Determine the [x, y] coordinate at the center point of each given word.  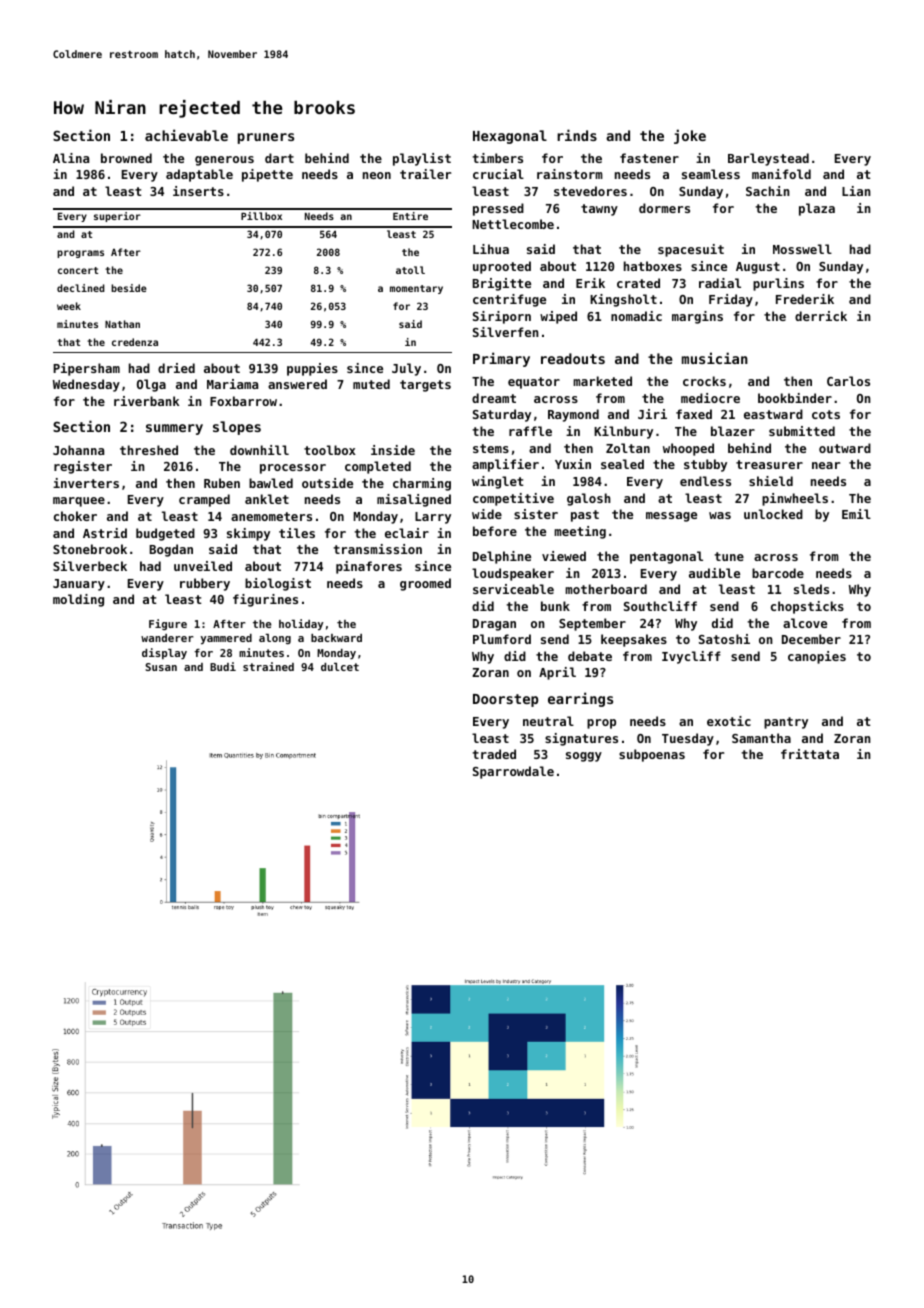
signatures [581, 739]
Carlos [848, 381]
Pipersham [86, 369]
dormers [664, 208]
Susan [161, 667]
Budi [223, 666]
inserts [198, 191]
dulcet [340, 667]
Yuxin [573, 464]
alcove [805, 623]
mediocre [710, 398]
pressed [498, 209]
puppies [312, 369]
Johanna [78, 450]
